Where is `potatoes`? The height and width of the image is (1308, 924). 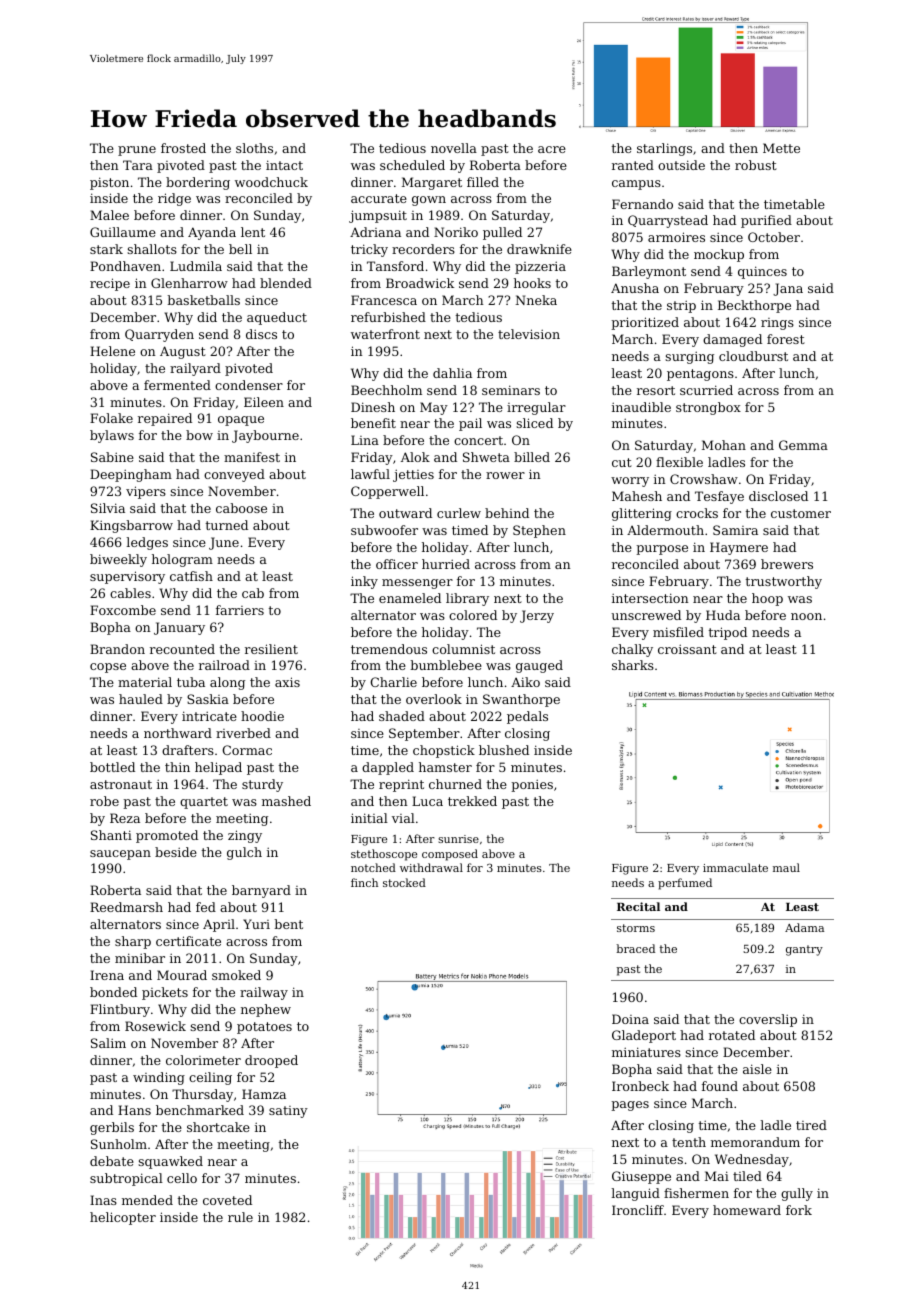 potatoes is located at coordinates (264, 1028).
